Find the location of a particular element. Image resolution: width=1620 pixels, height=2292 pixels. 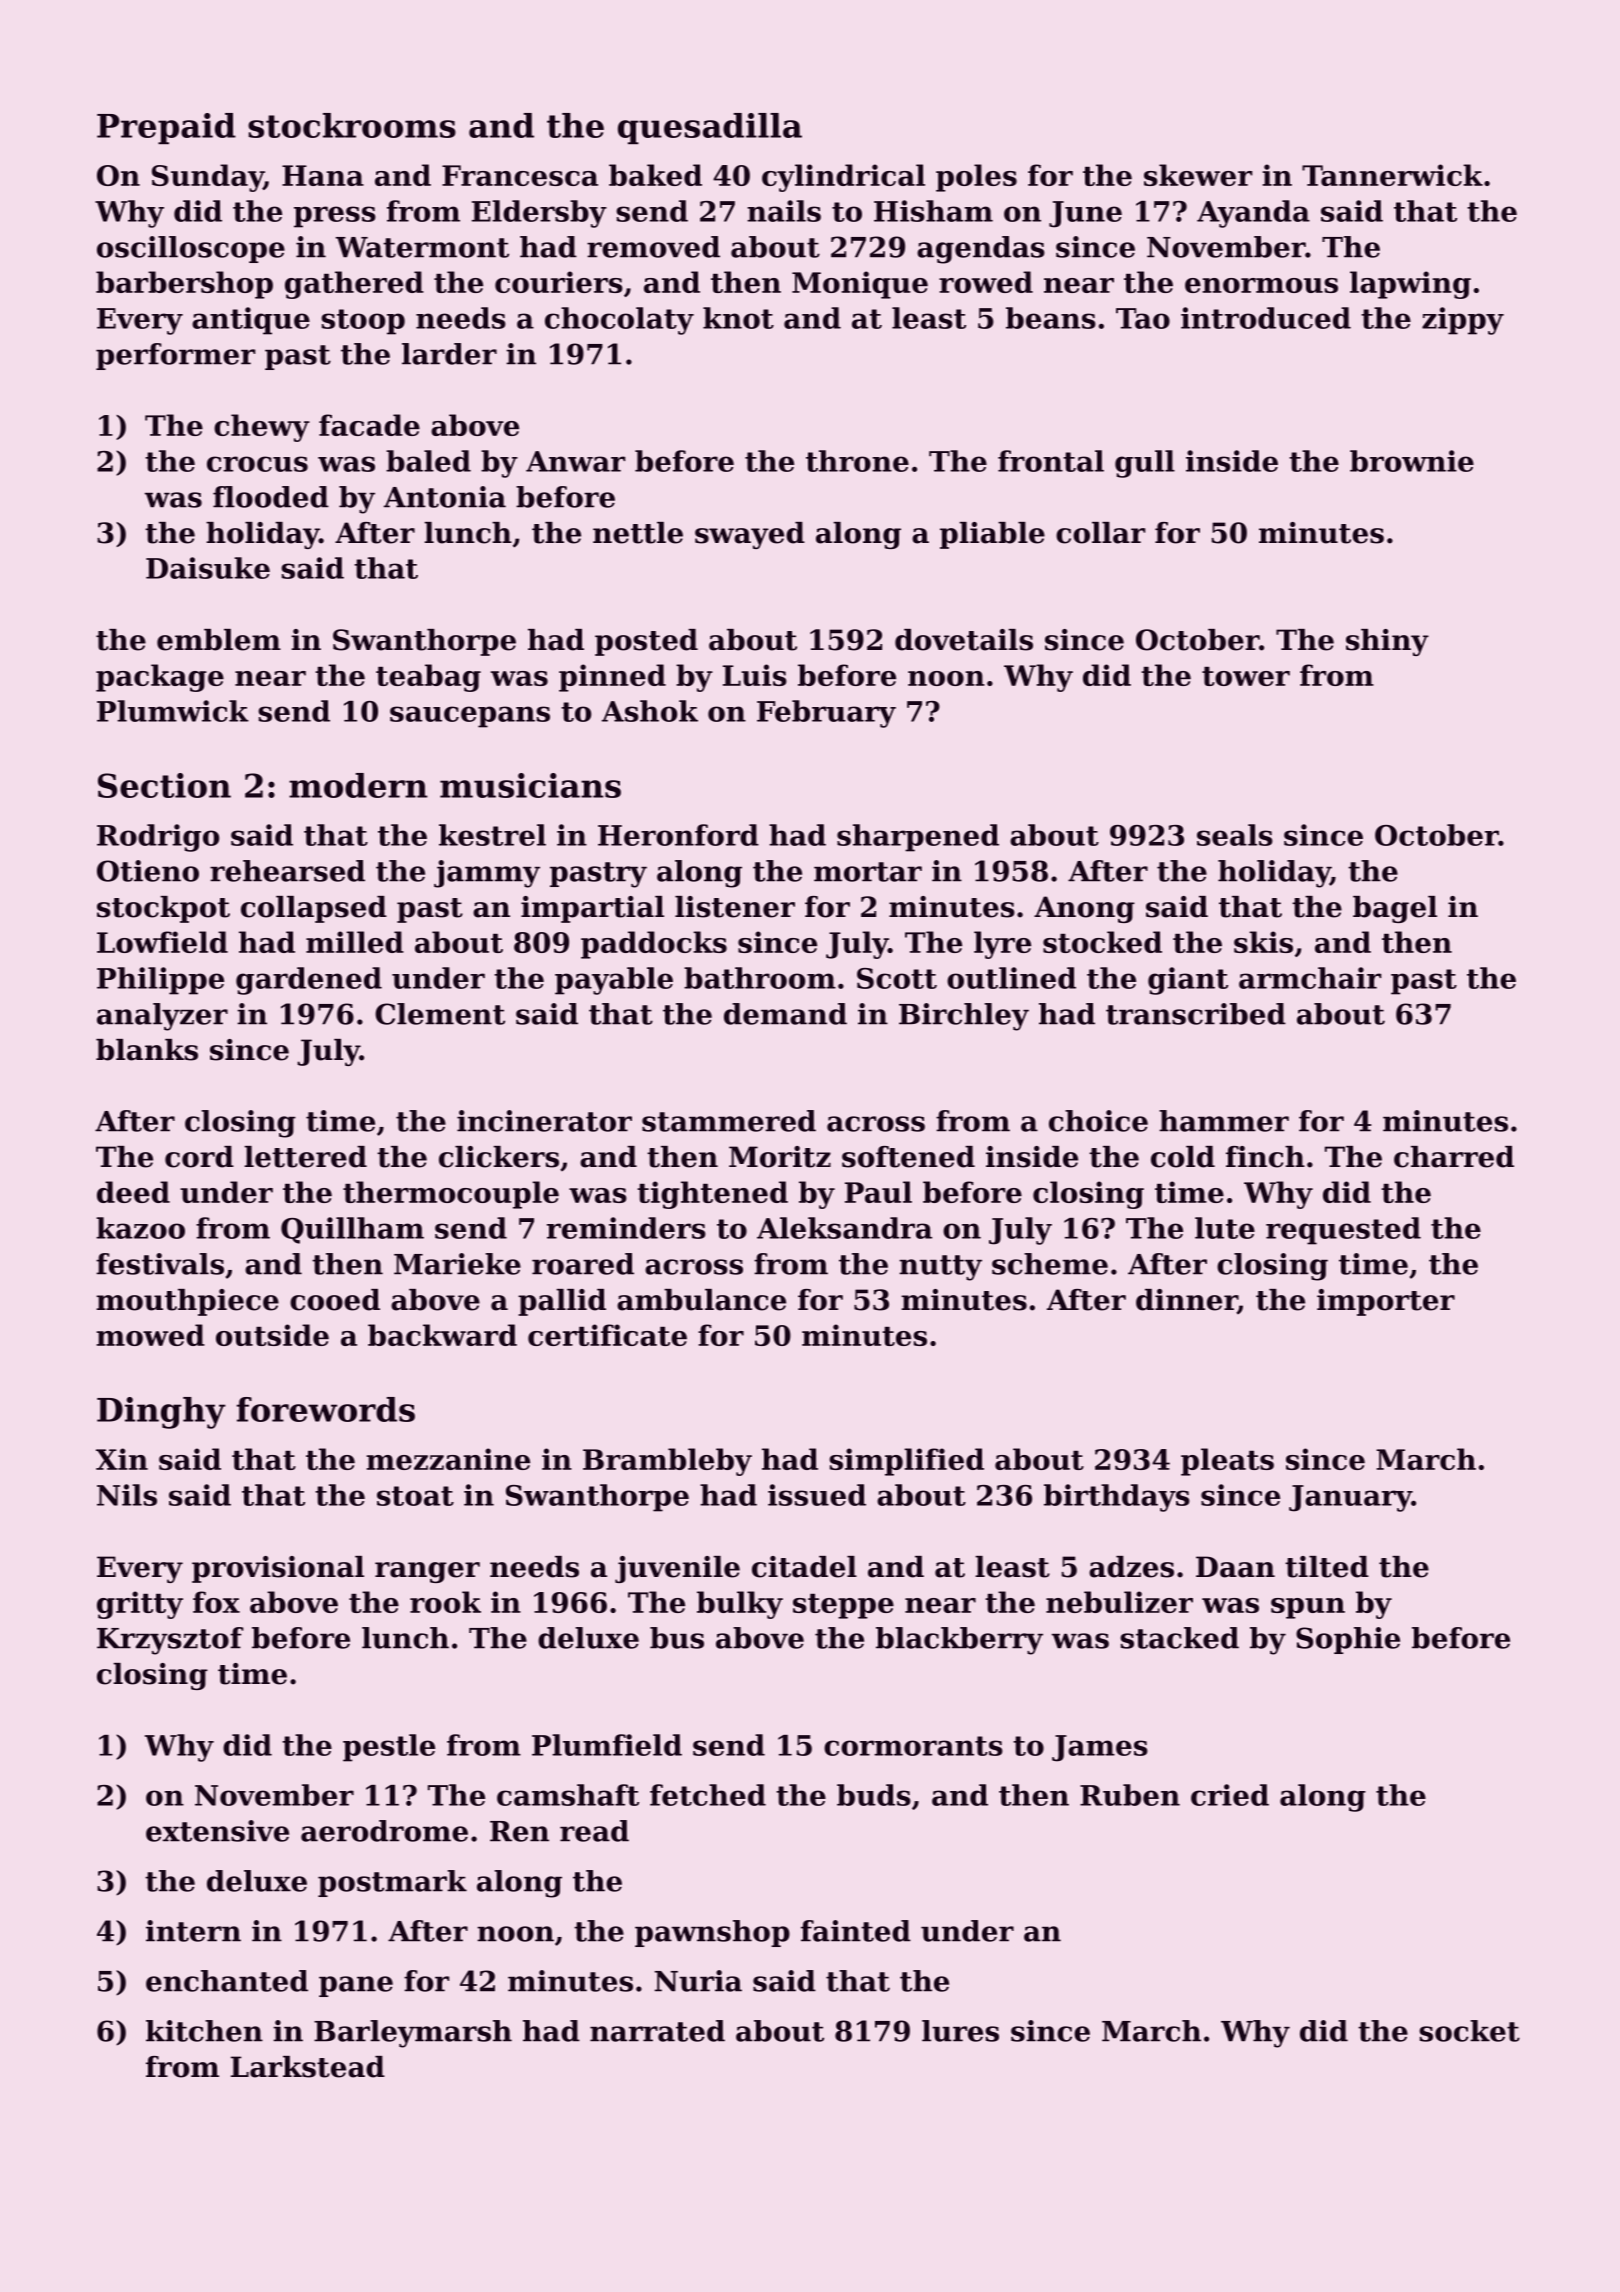

blanks is located at coordinates (147, 1050).
